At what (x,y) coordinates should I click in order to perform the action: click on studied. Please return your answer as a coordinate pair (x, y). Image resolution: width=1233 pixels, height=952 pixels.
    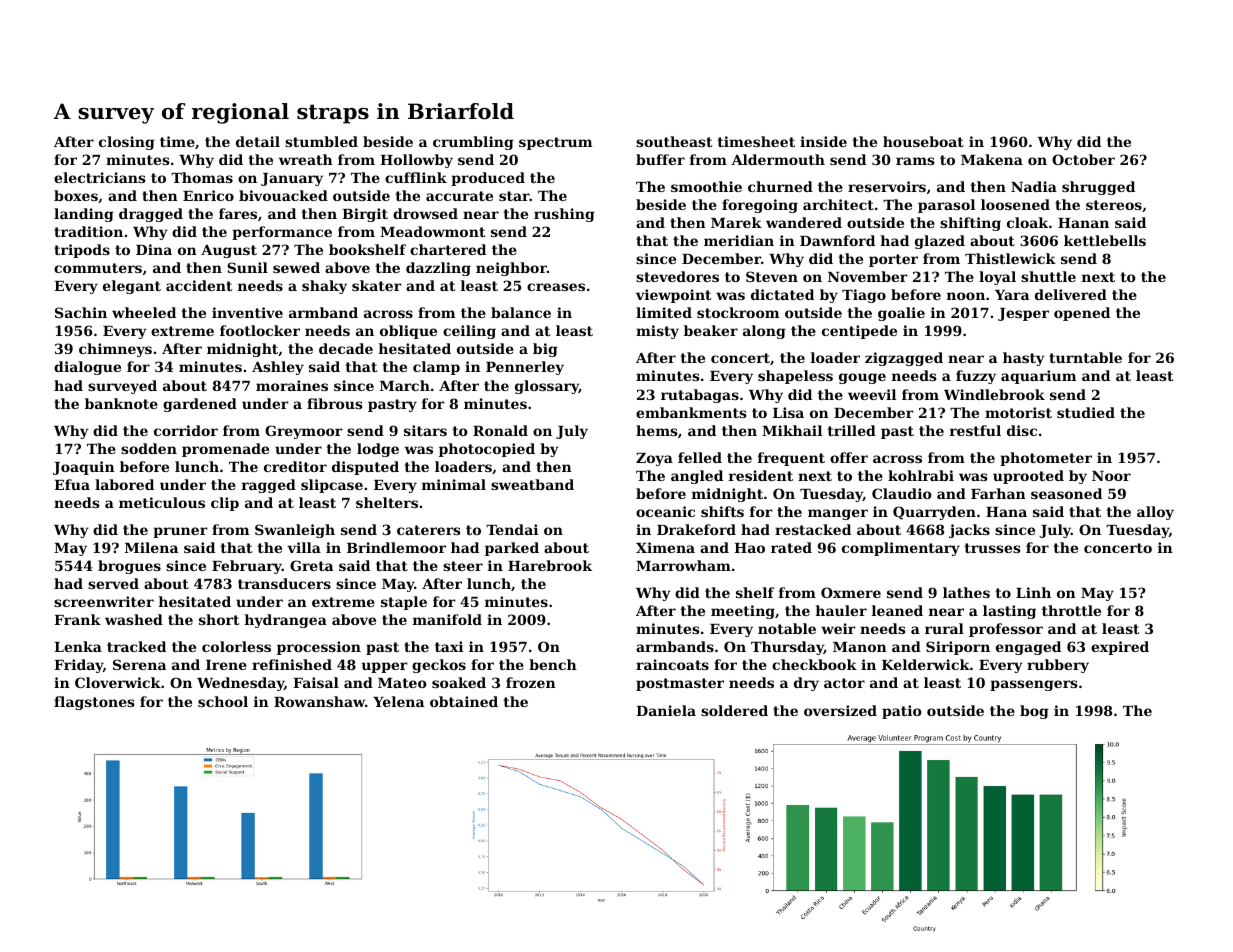
    Looking at the image, I should click on (1086, 412).
